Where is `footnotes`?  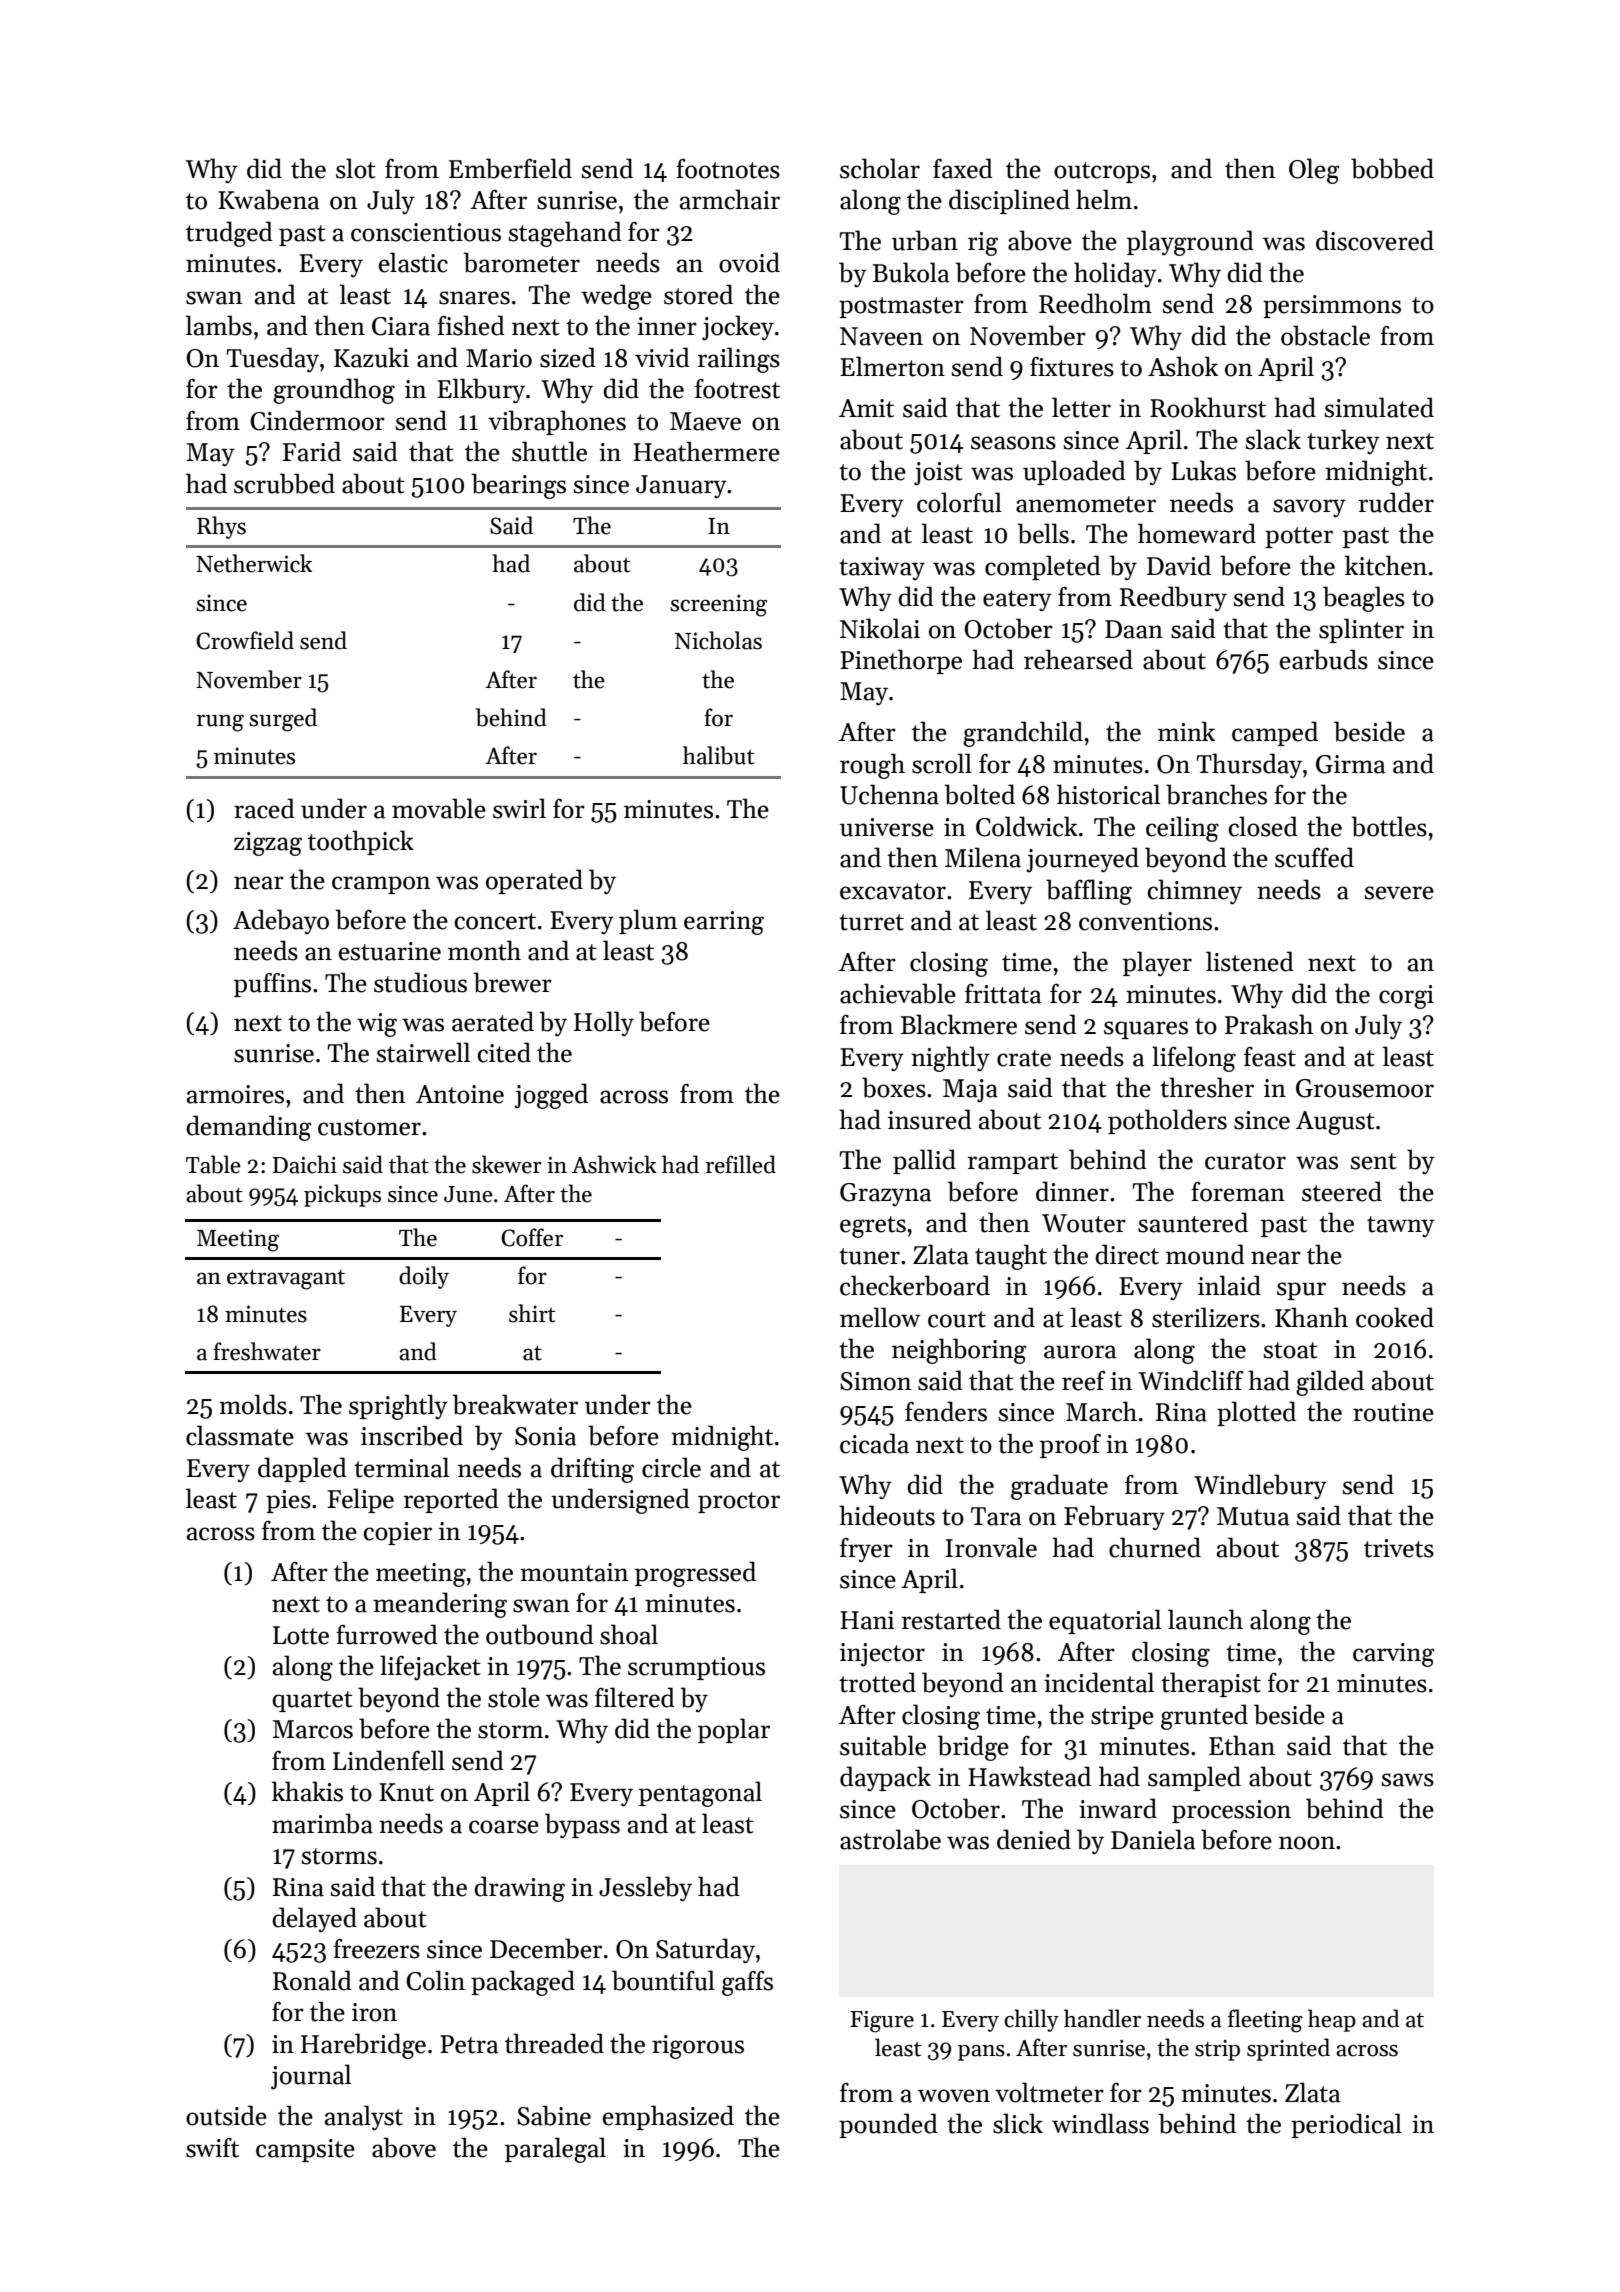 footnotes is located at coordinates (728, 169).
